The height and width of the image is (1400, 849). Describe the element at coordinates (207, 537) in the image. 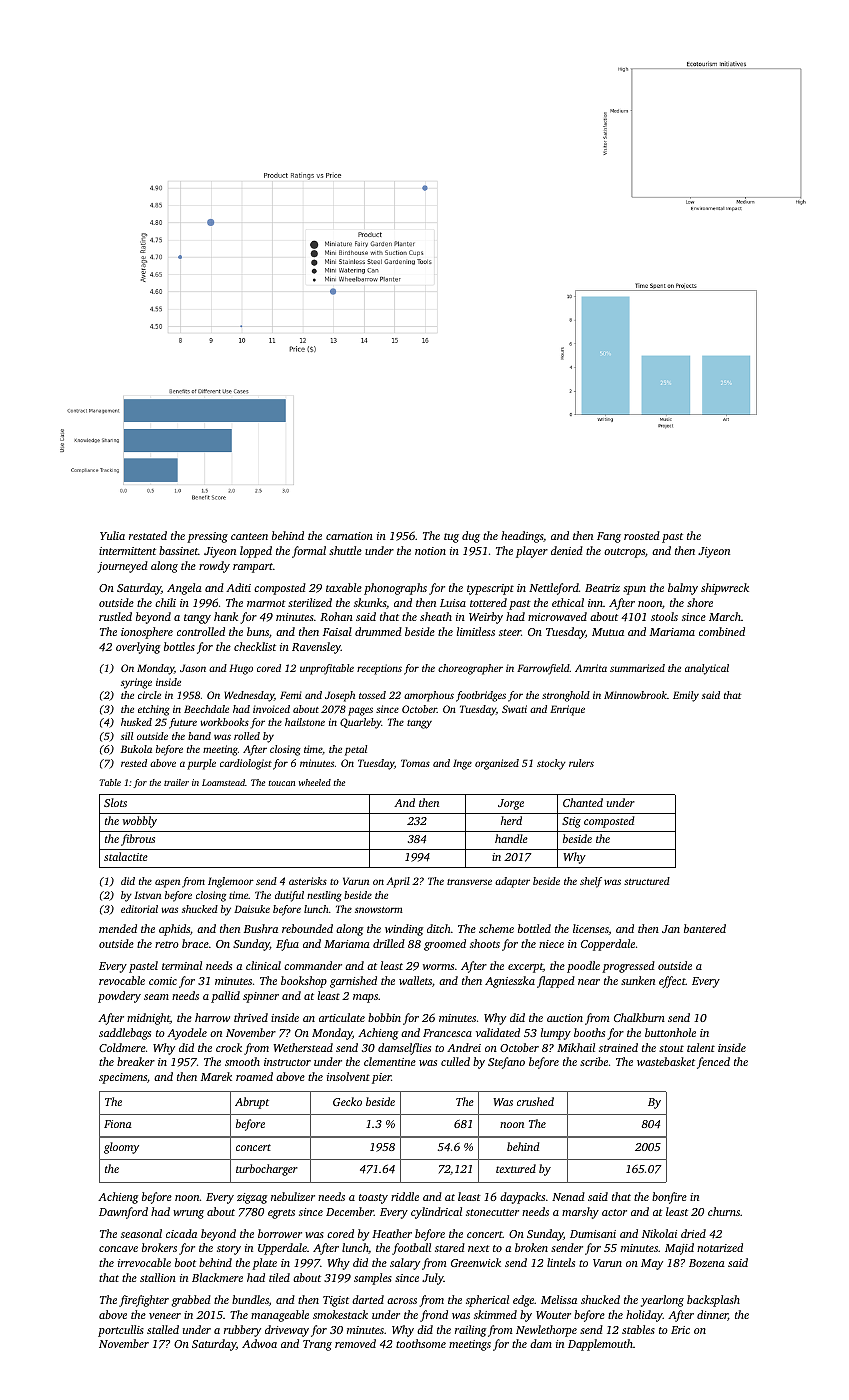

I see `pressing` at that location.
